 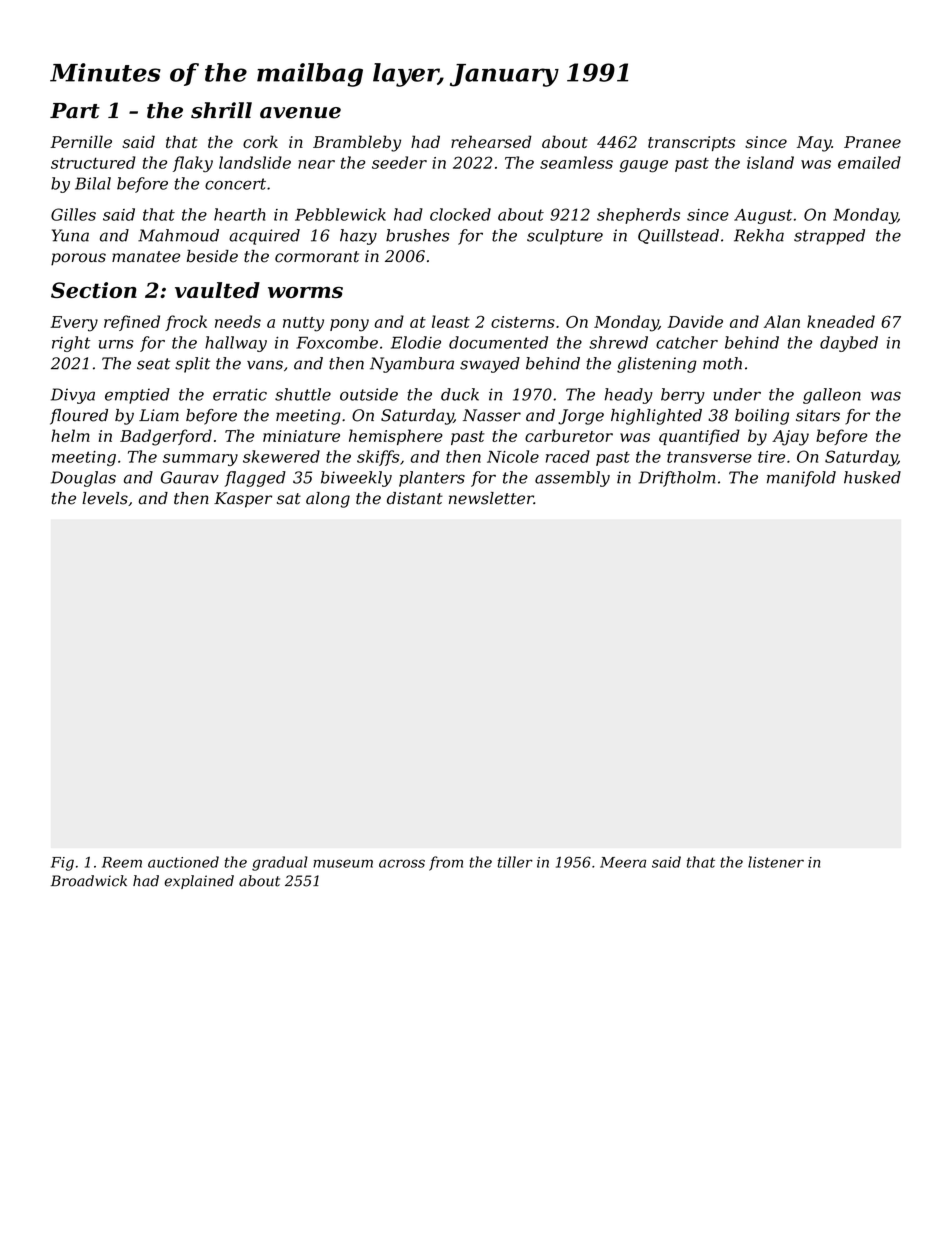 What do you see at coordinates (451, 321) in the page?
I see `least` at bounding box center [451, 321].
